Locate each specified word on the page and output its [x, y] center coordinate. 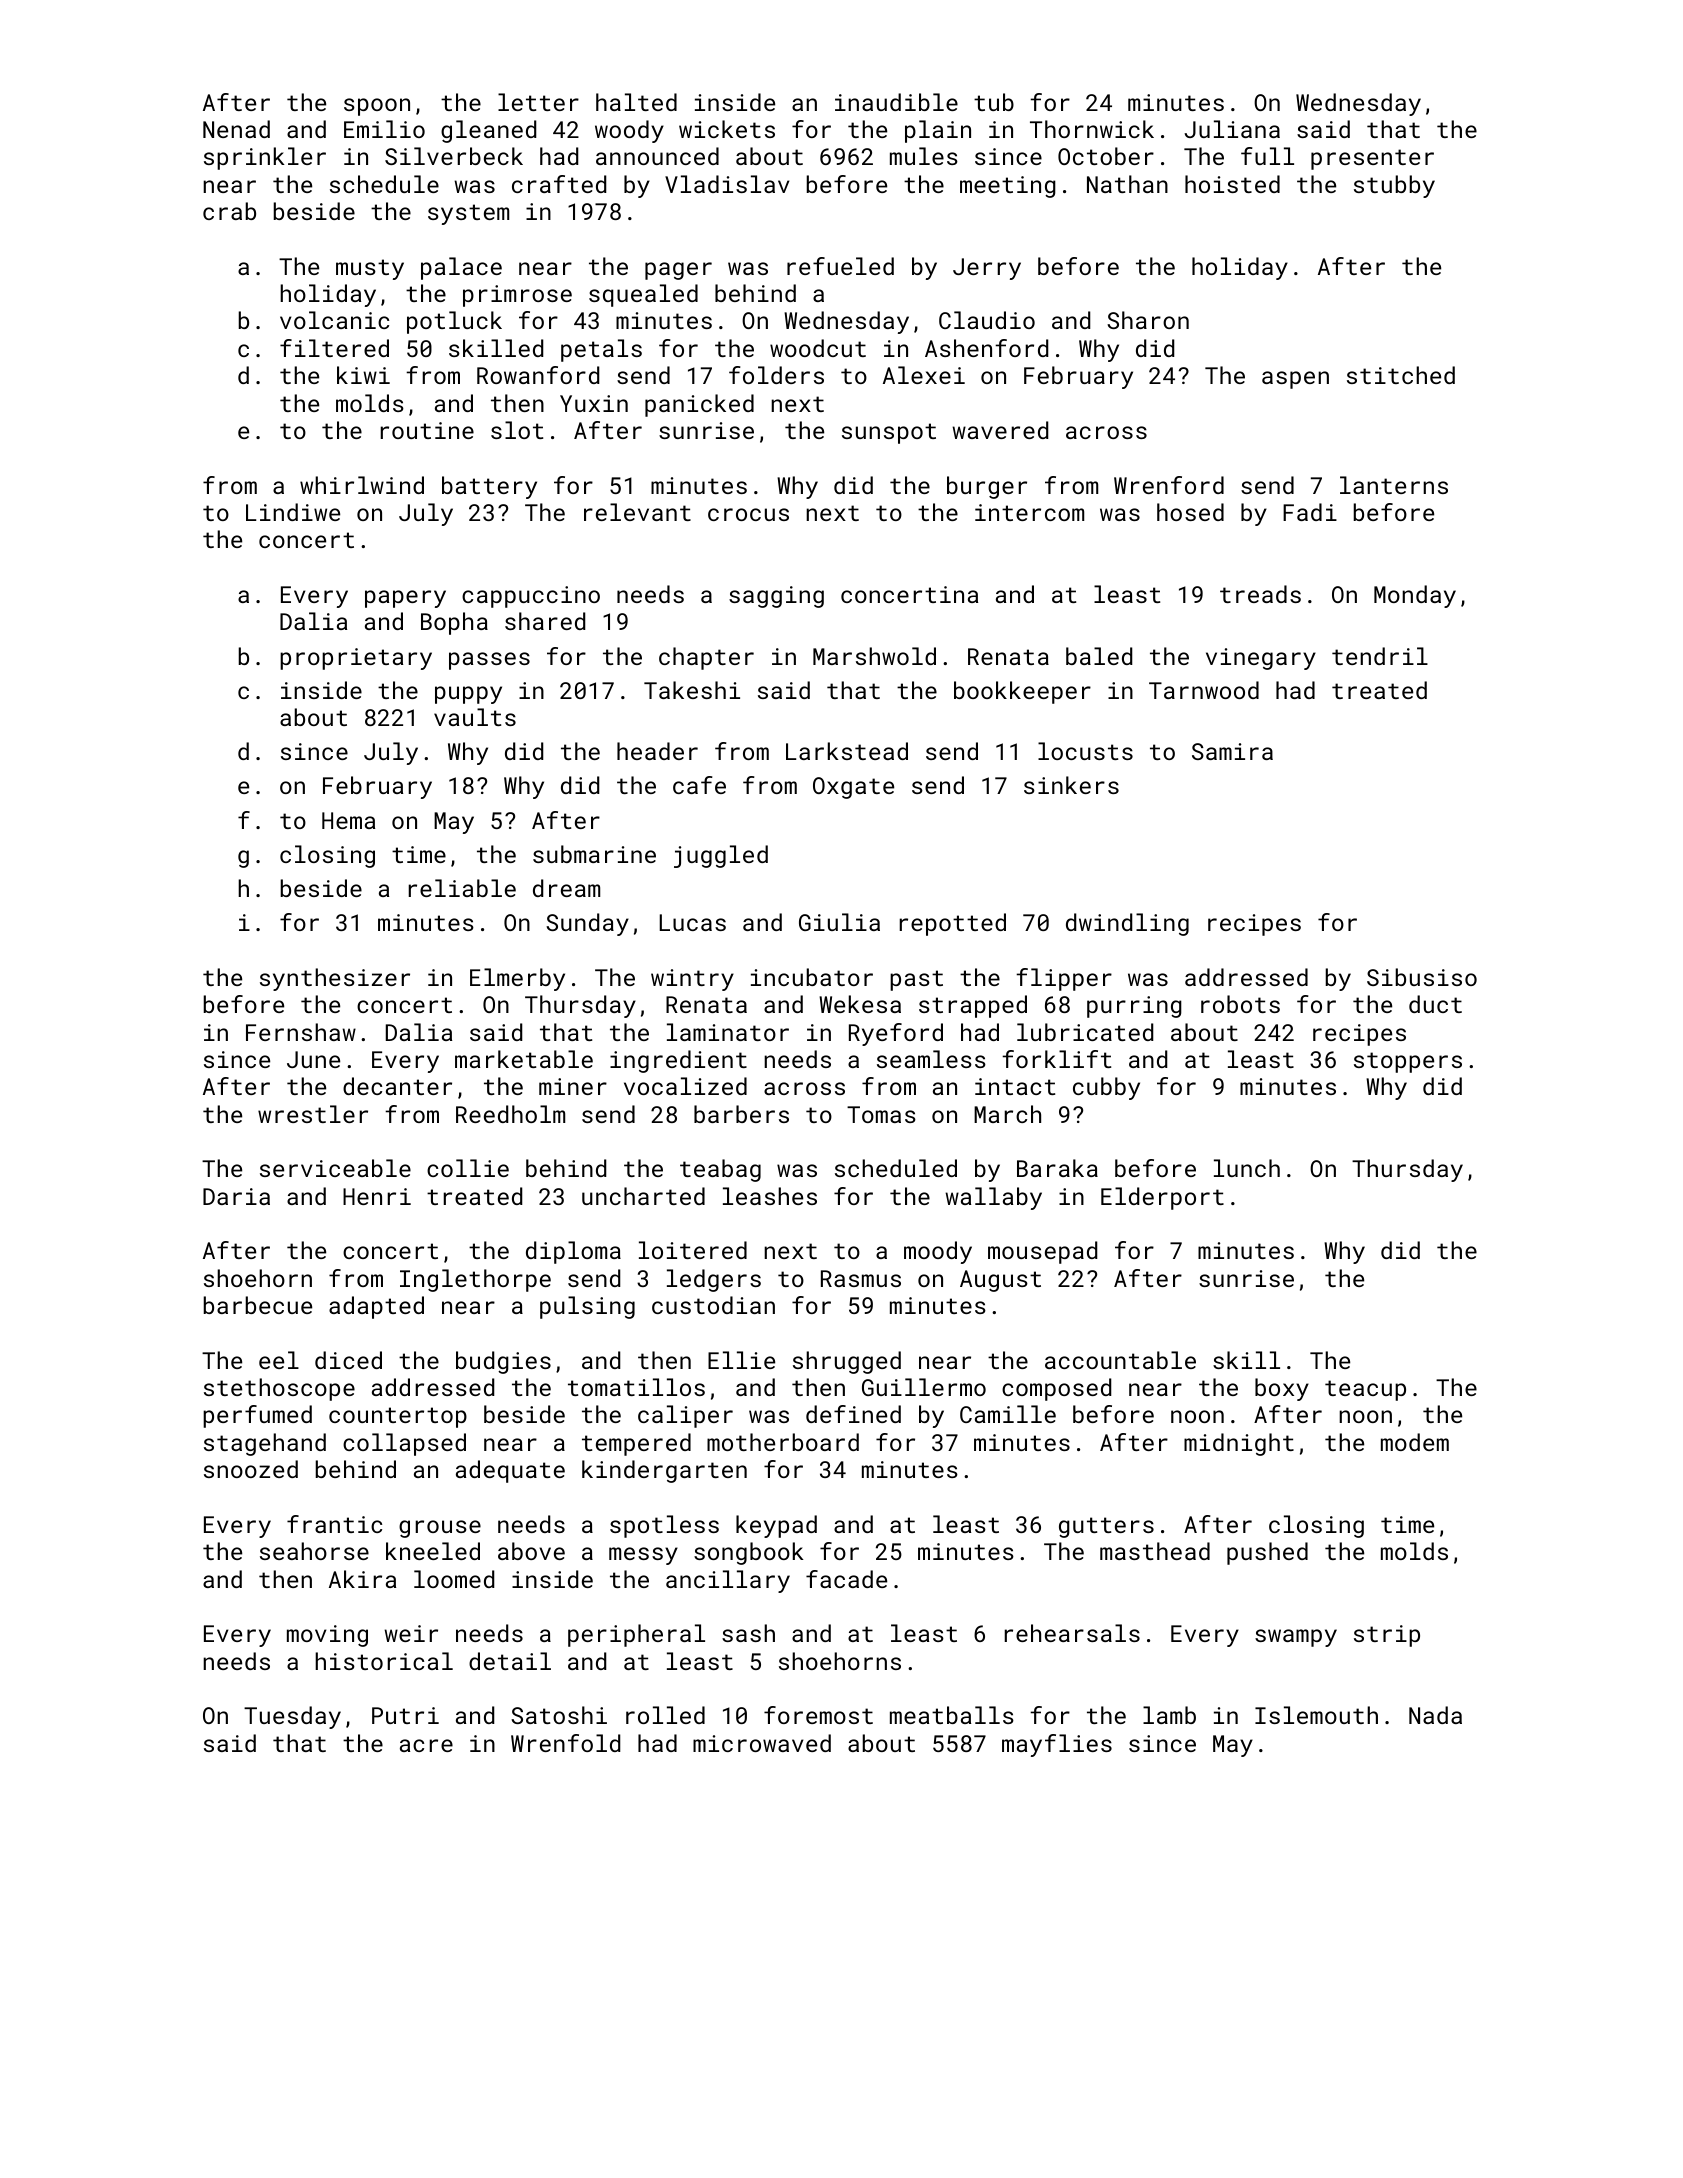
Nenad [236, 129]
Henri [377, 1196]
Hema [348, 820]
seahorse [314, 1551]
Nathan [1127, 184]
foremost [818, 1715]
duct [1435, 1004]
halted [636, 102]
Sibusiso [1422, 977]
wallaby [993, 1198]
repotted [953, 924]
